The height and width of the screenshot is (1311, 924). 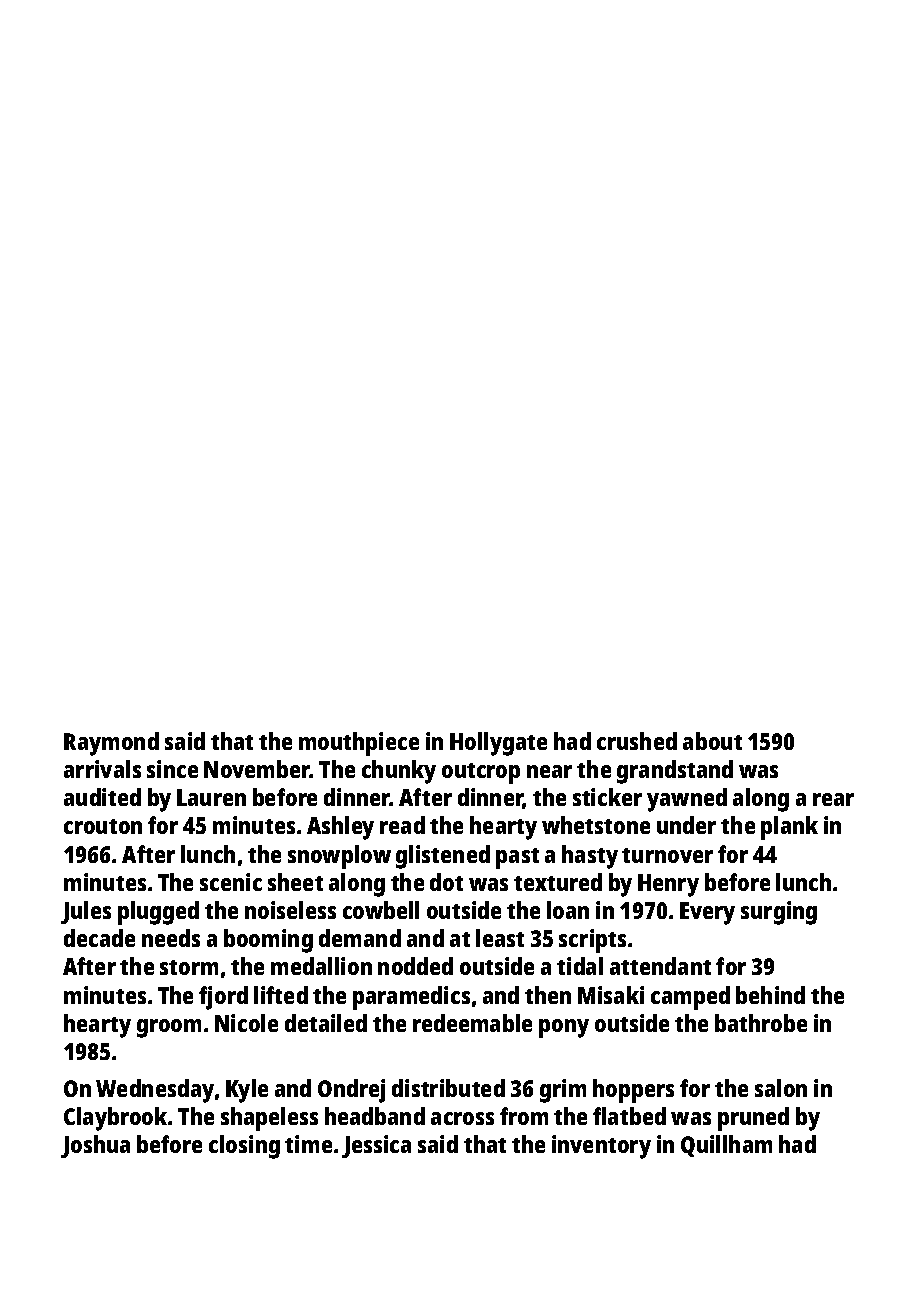 I want to click on least, so click(x=500, y=938).
